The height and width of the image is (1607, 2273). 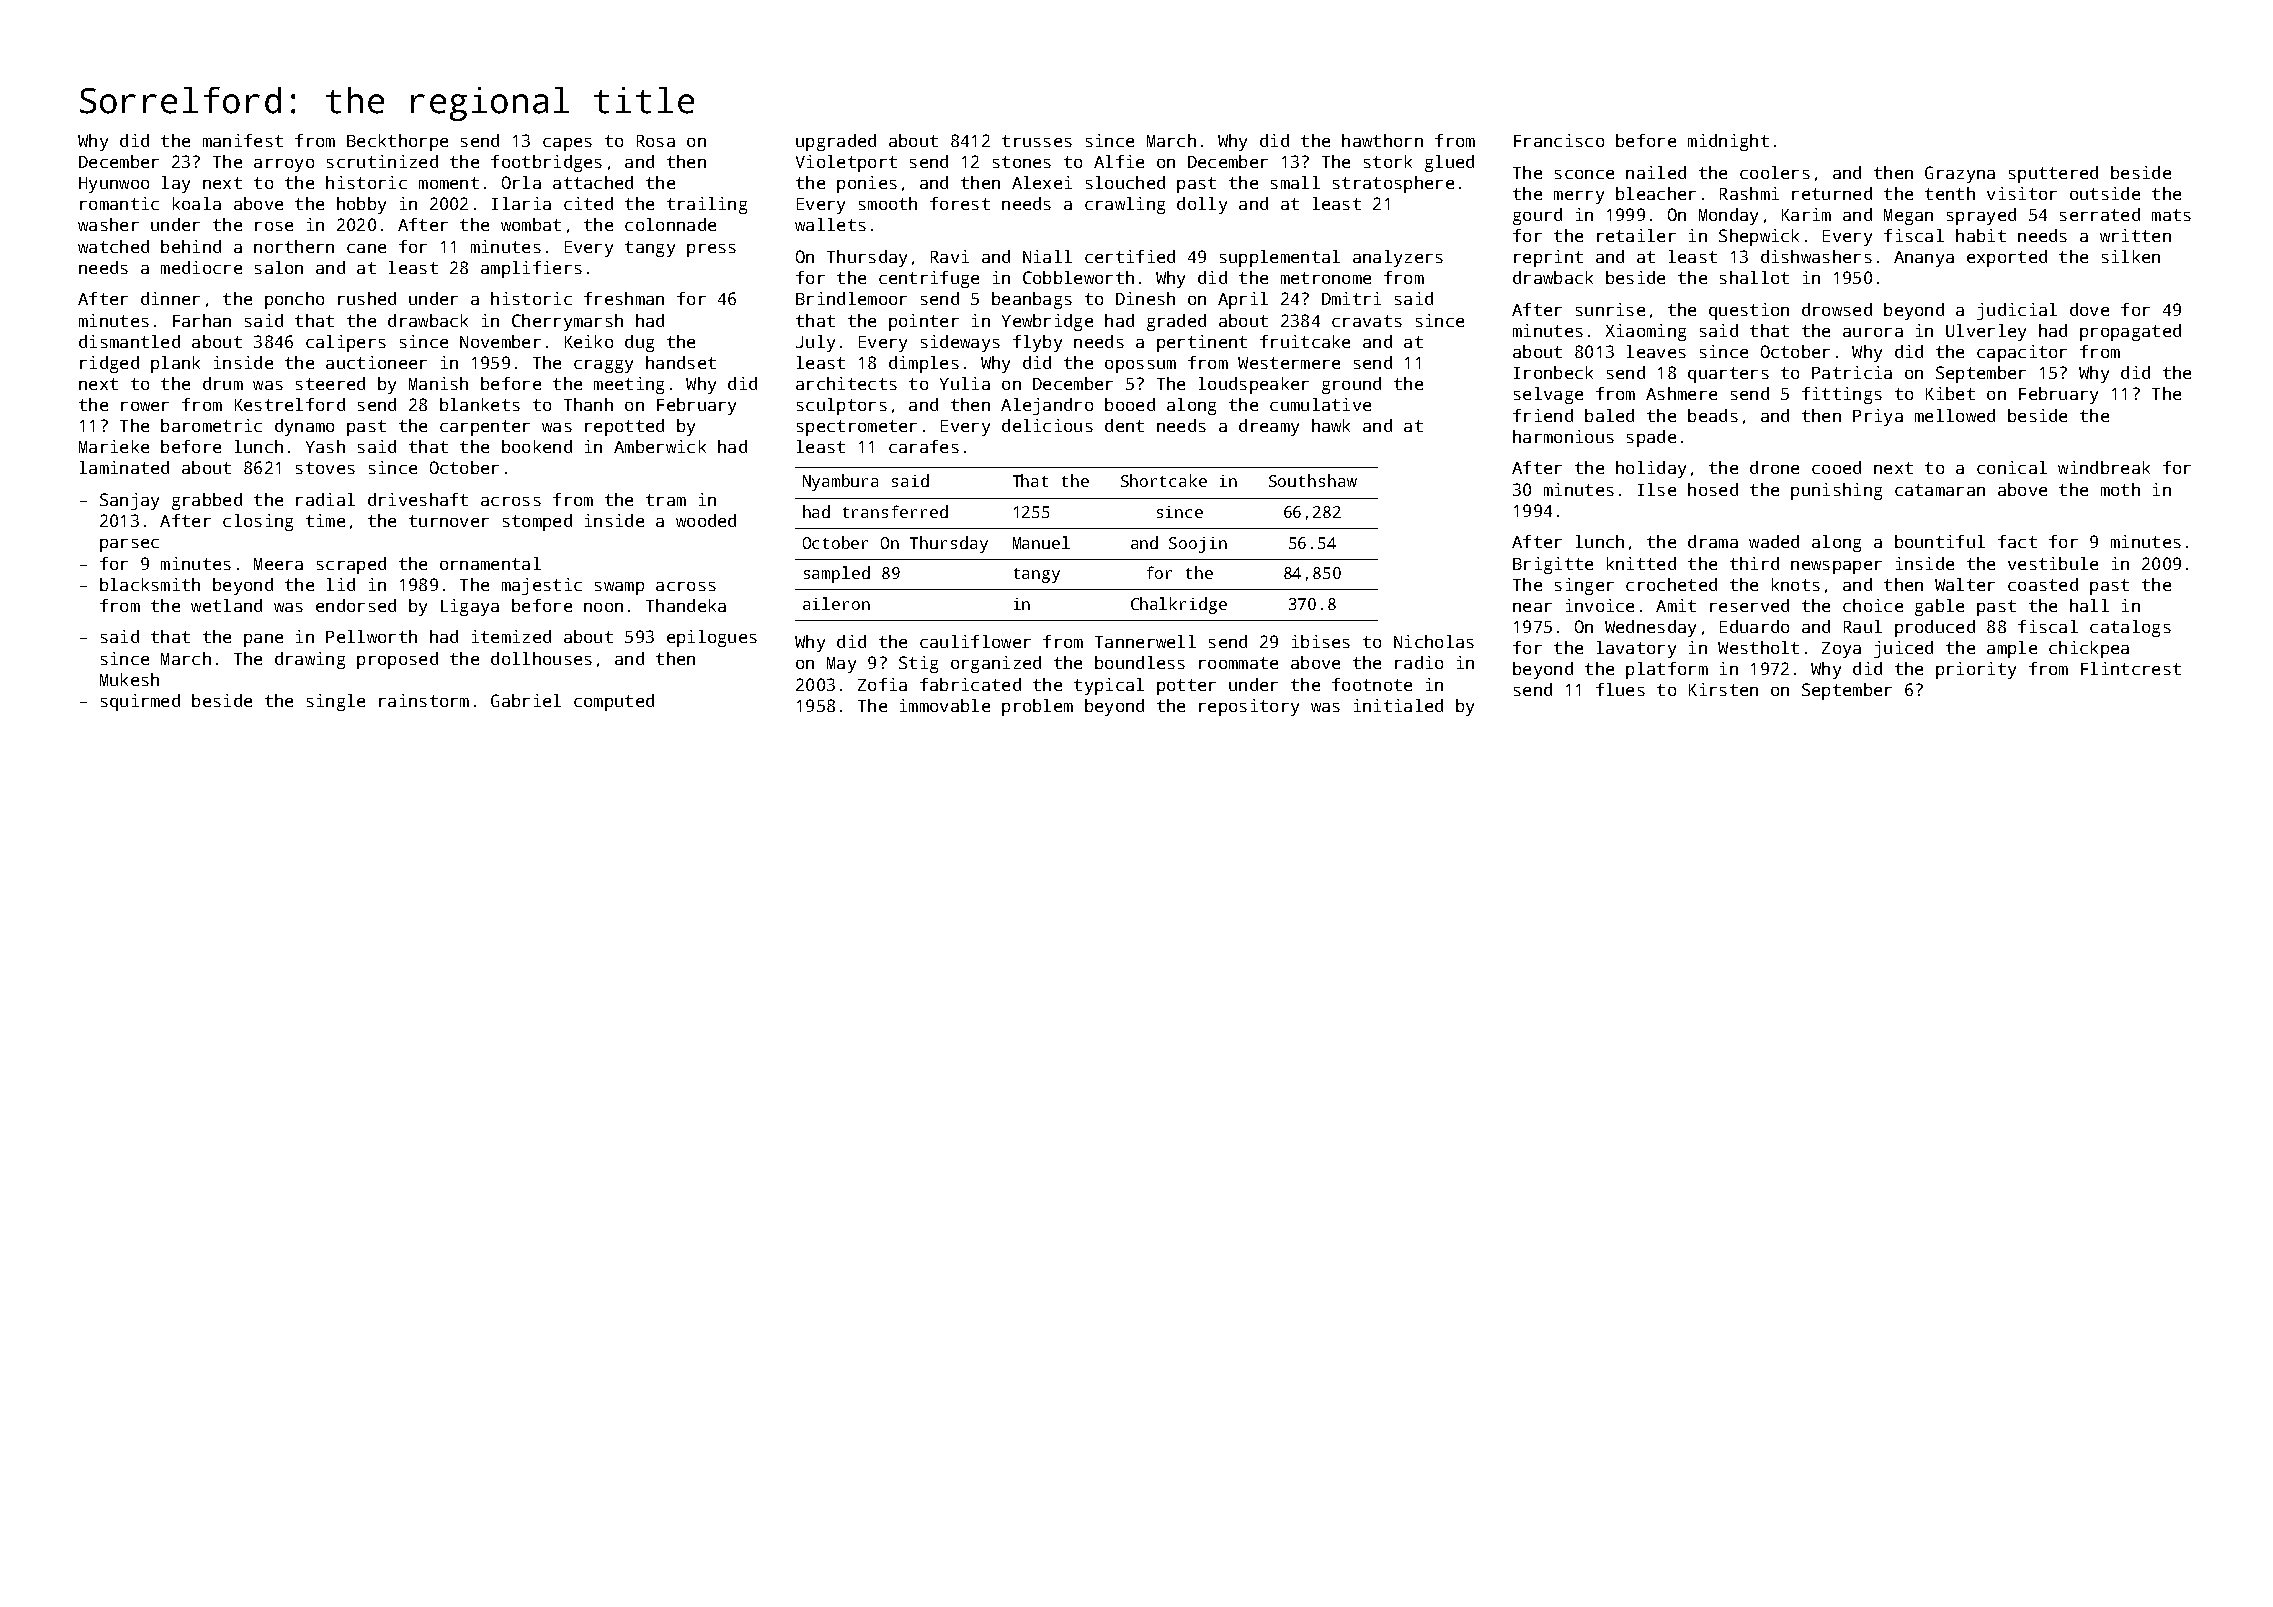 What do you see at coordinates (1908, 217) in the image?
I see `Megan` at bounding box center [1908, 217].
